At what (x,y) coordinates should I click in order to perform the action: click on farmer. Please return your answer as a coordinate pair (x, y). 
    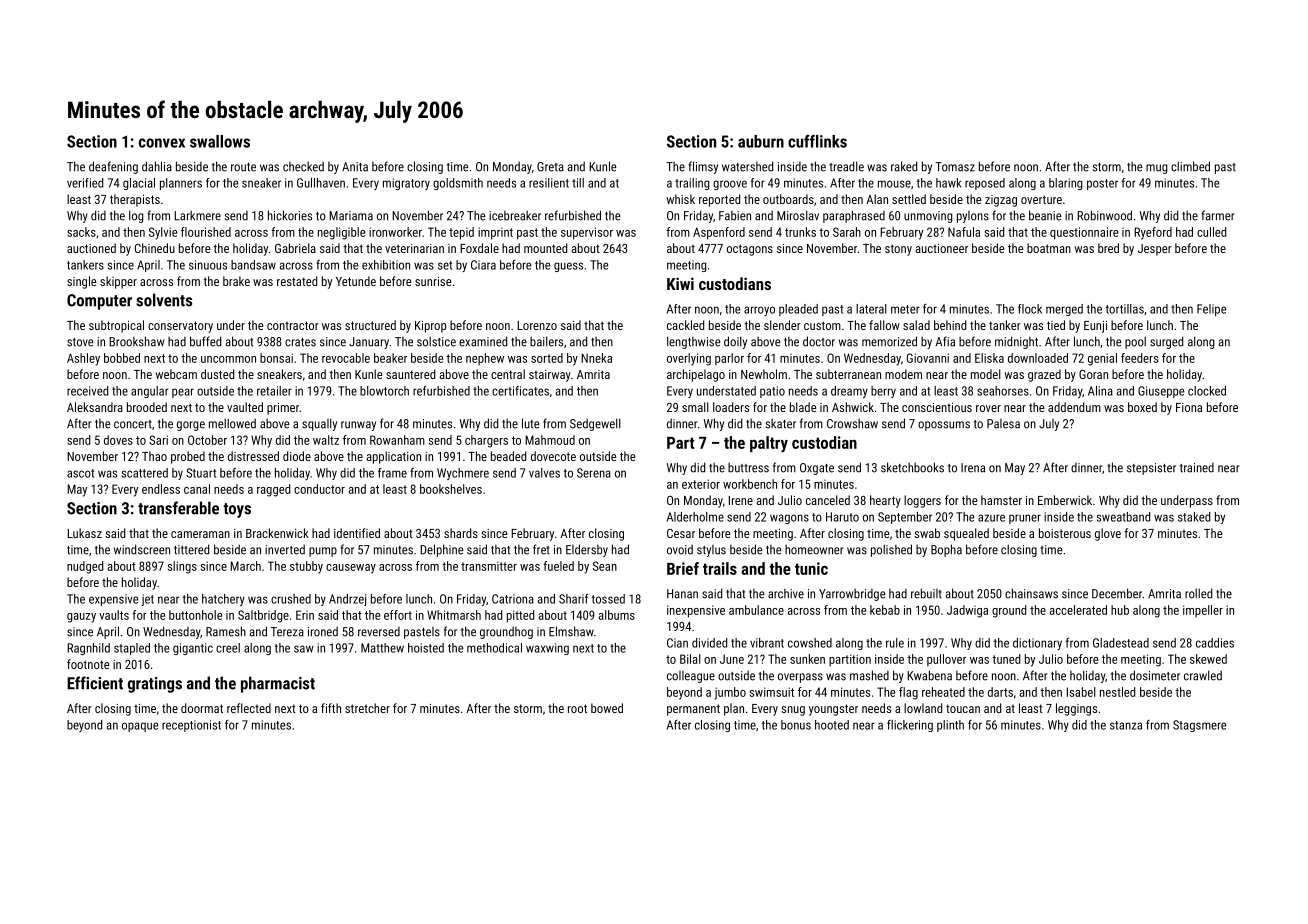
    Looking at the image, I should click on (1217, 215).
